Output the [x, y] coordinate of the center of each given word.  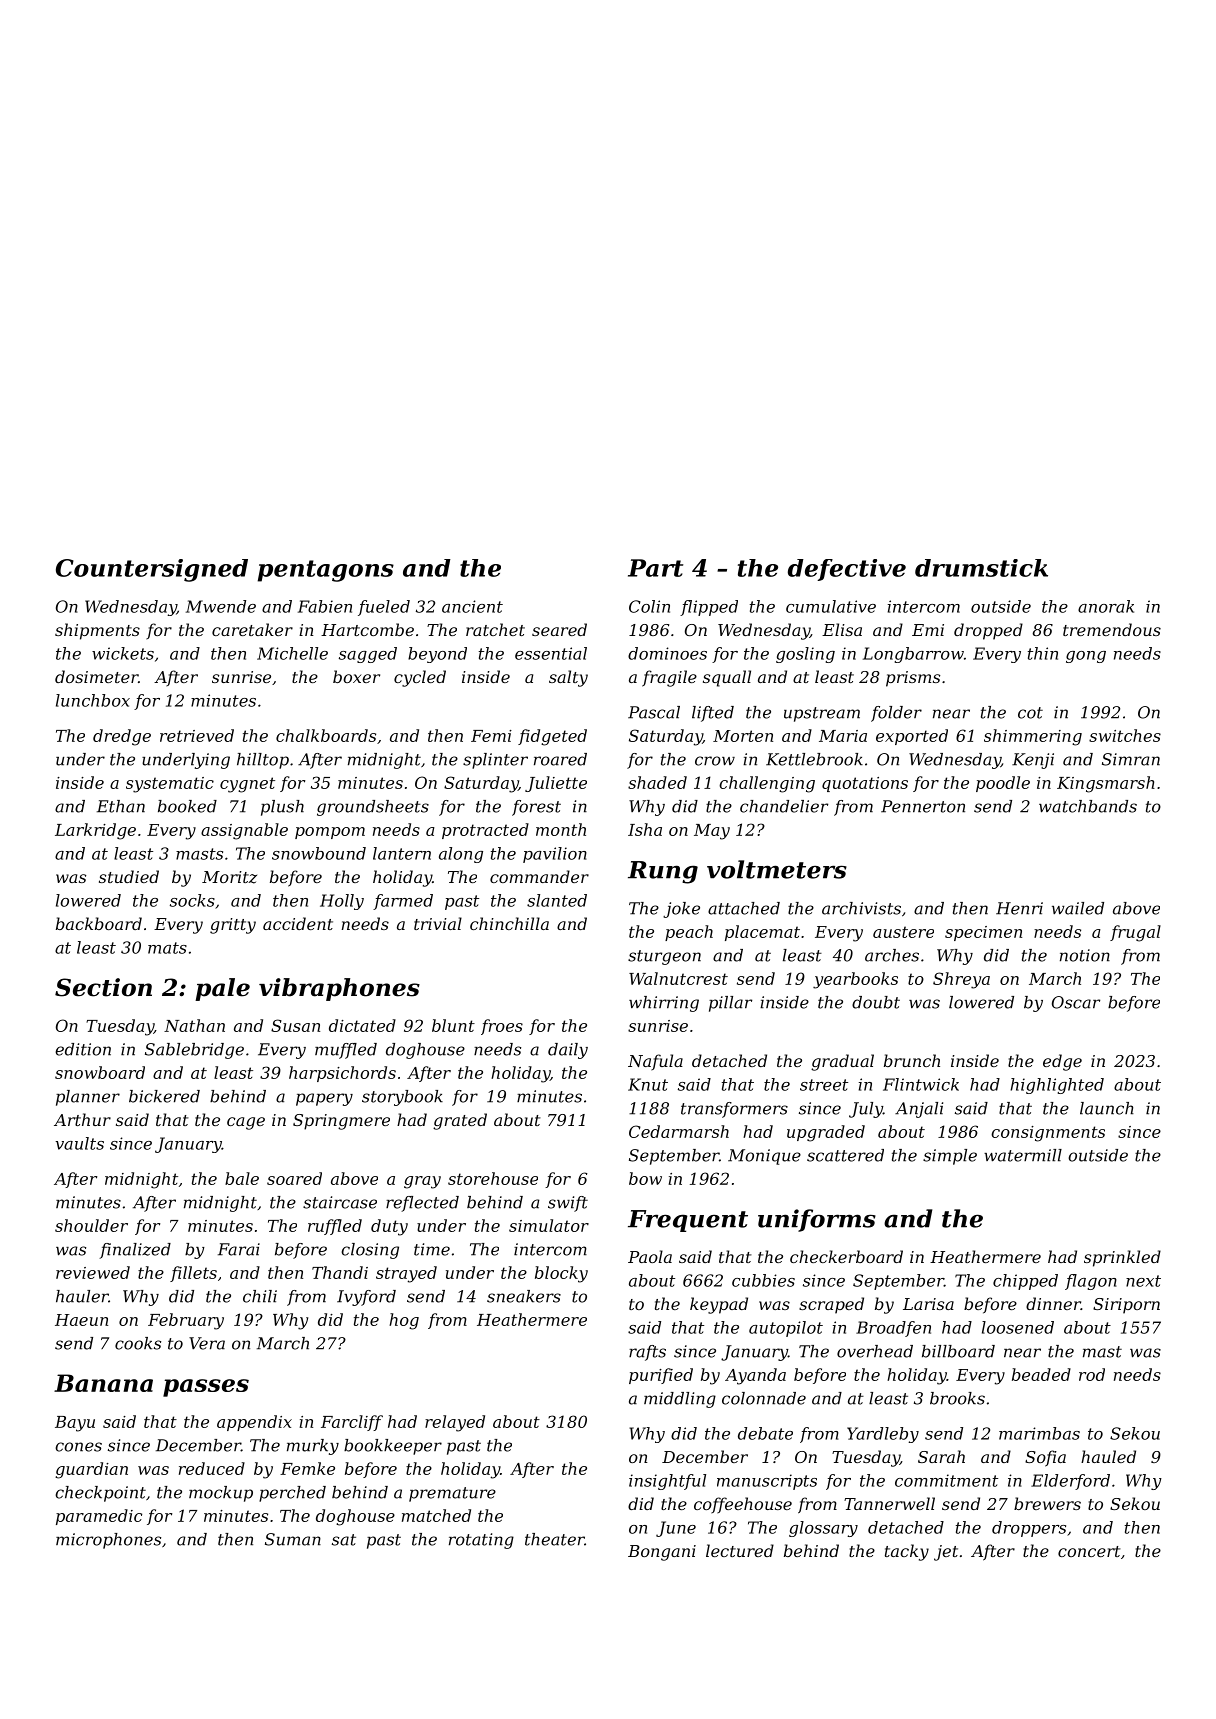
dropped [988, 631]
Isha [645, 829]
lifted [713, 714]
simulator [549, 1225]
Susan [295, 1025]
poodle [1003, 784]
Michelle [292, 653]
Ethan [121, 806]
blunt [453, 1025]
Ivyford [366, 1298]
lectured [740, 1550]
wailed [1078, 908]
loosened [1018, 1327]
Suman [293, 1539]
